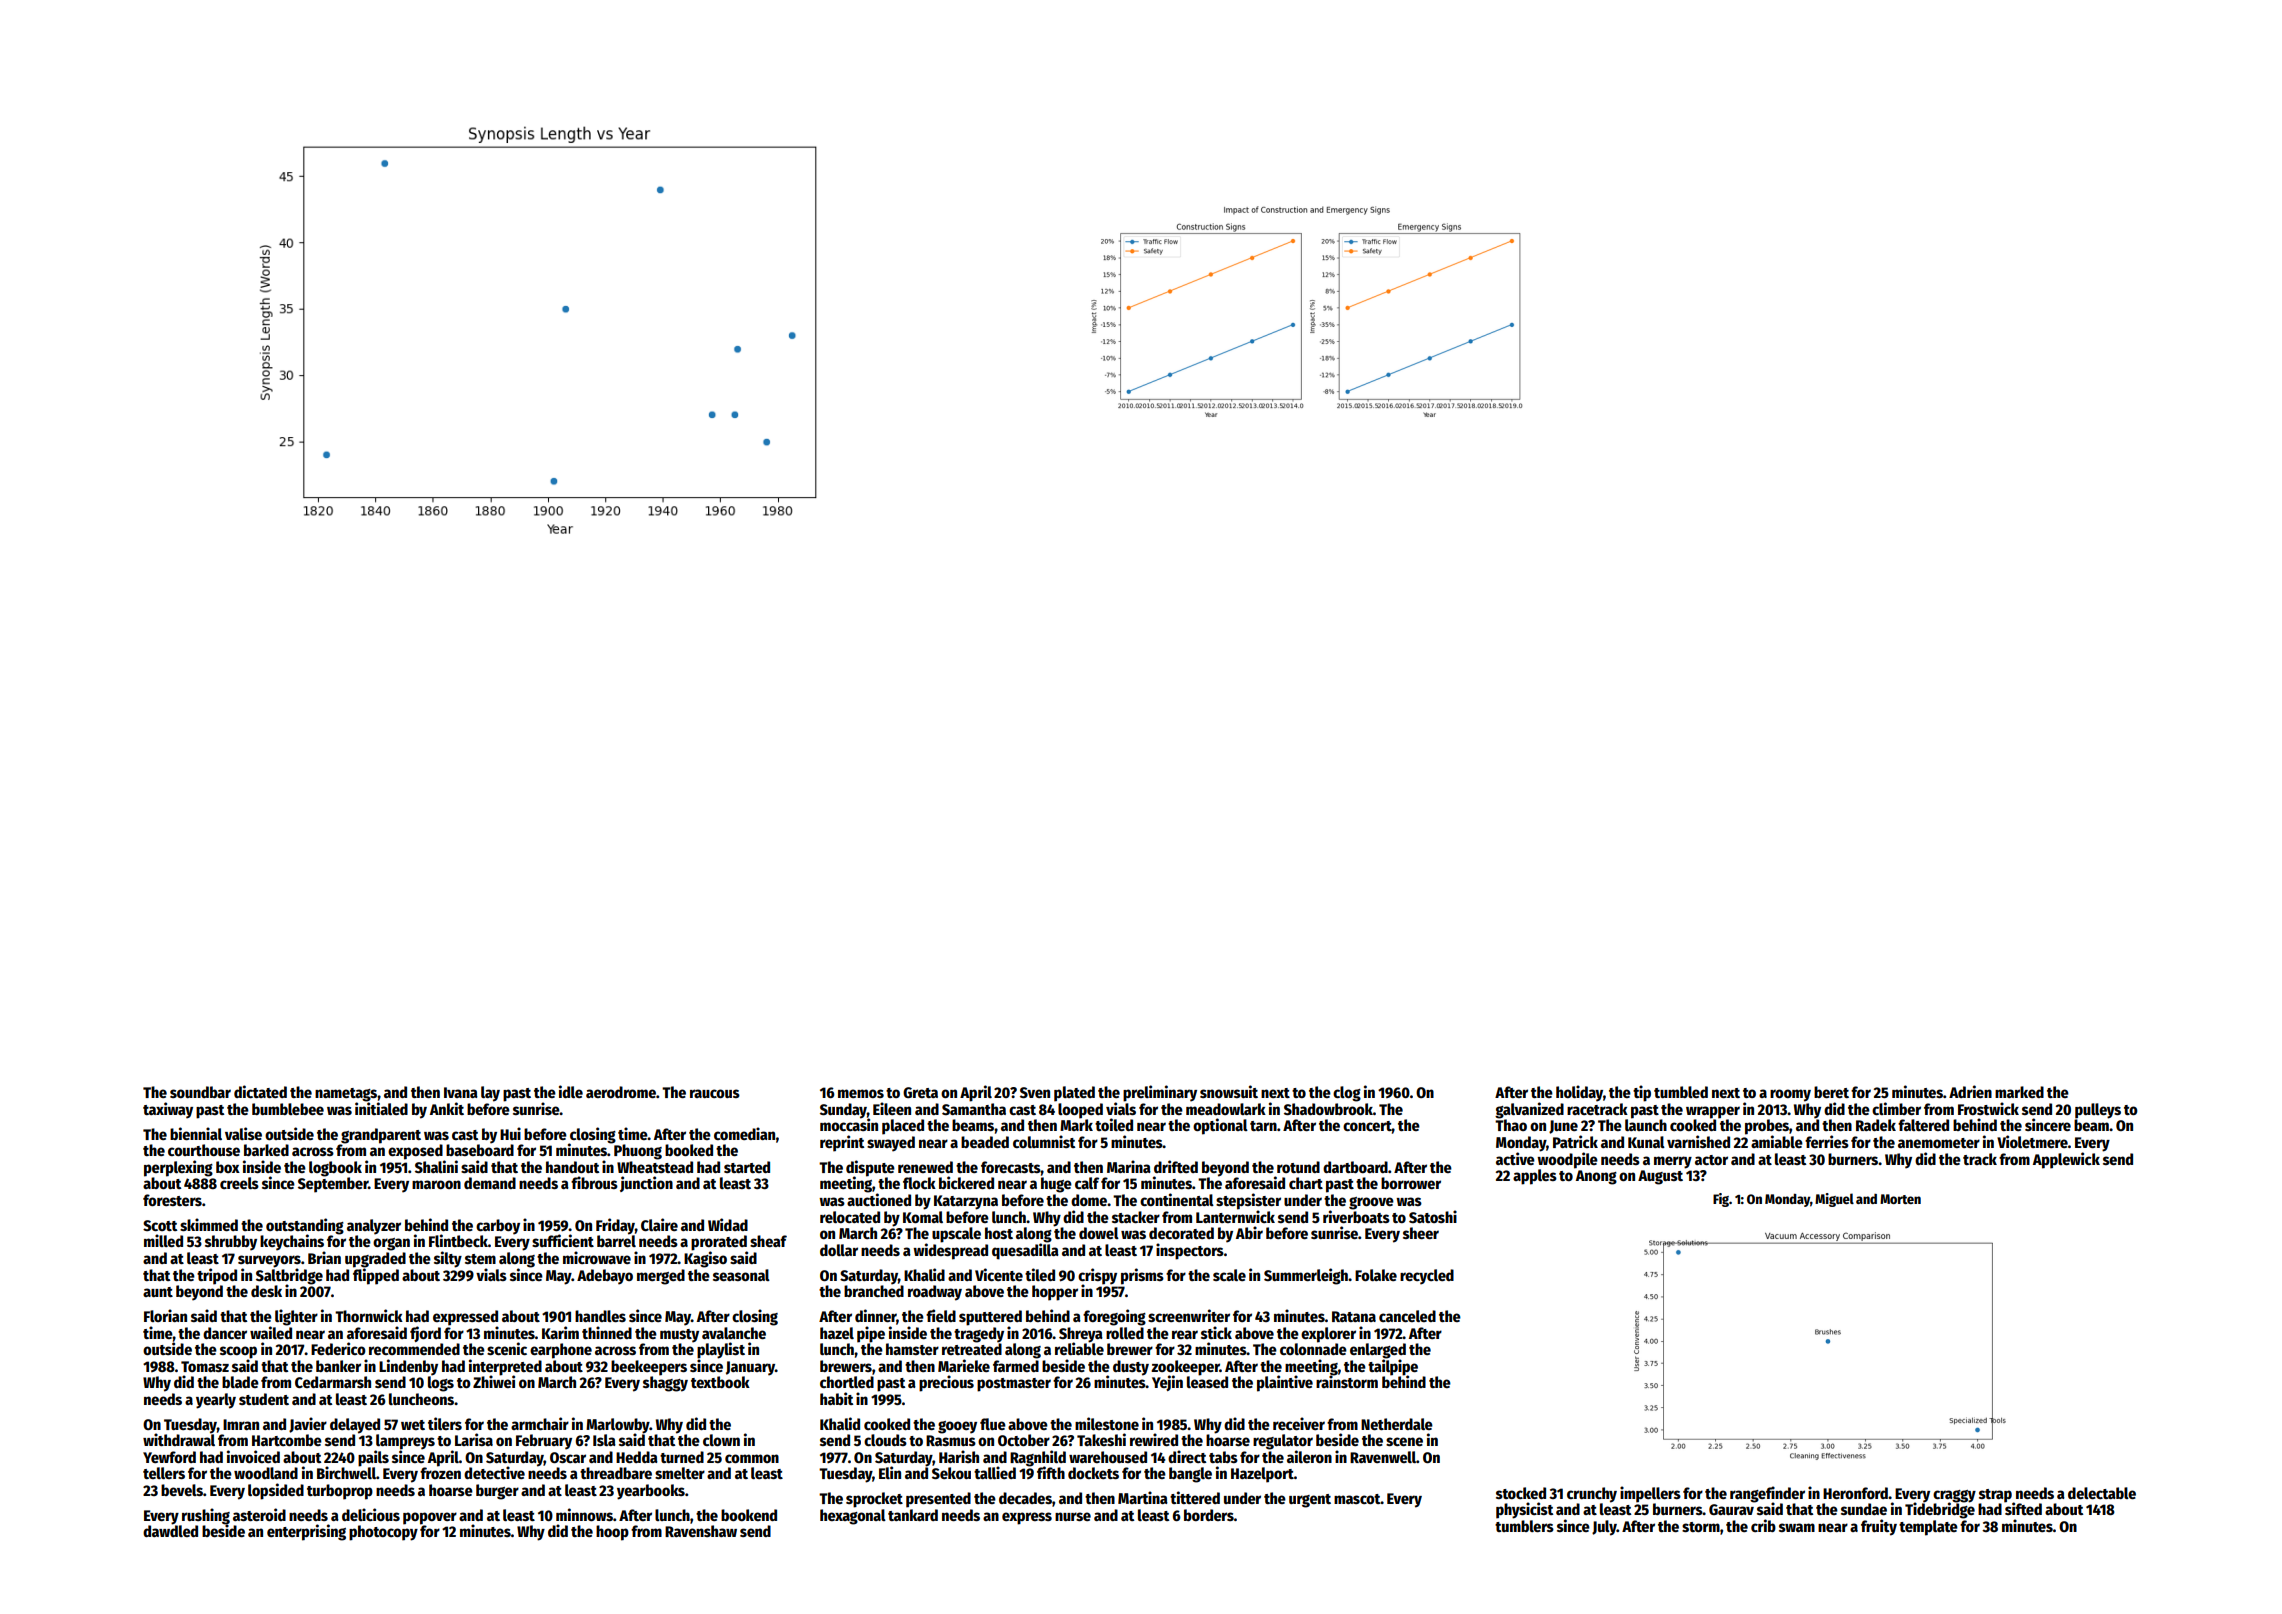 The image size is (2282, 1614). What do you see at coordinates (1763, 1525) in the document?
I see `crib` at bounding box center [1763, 1525].
